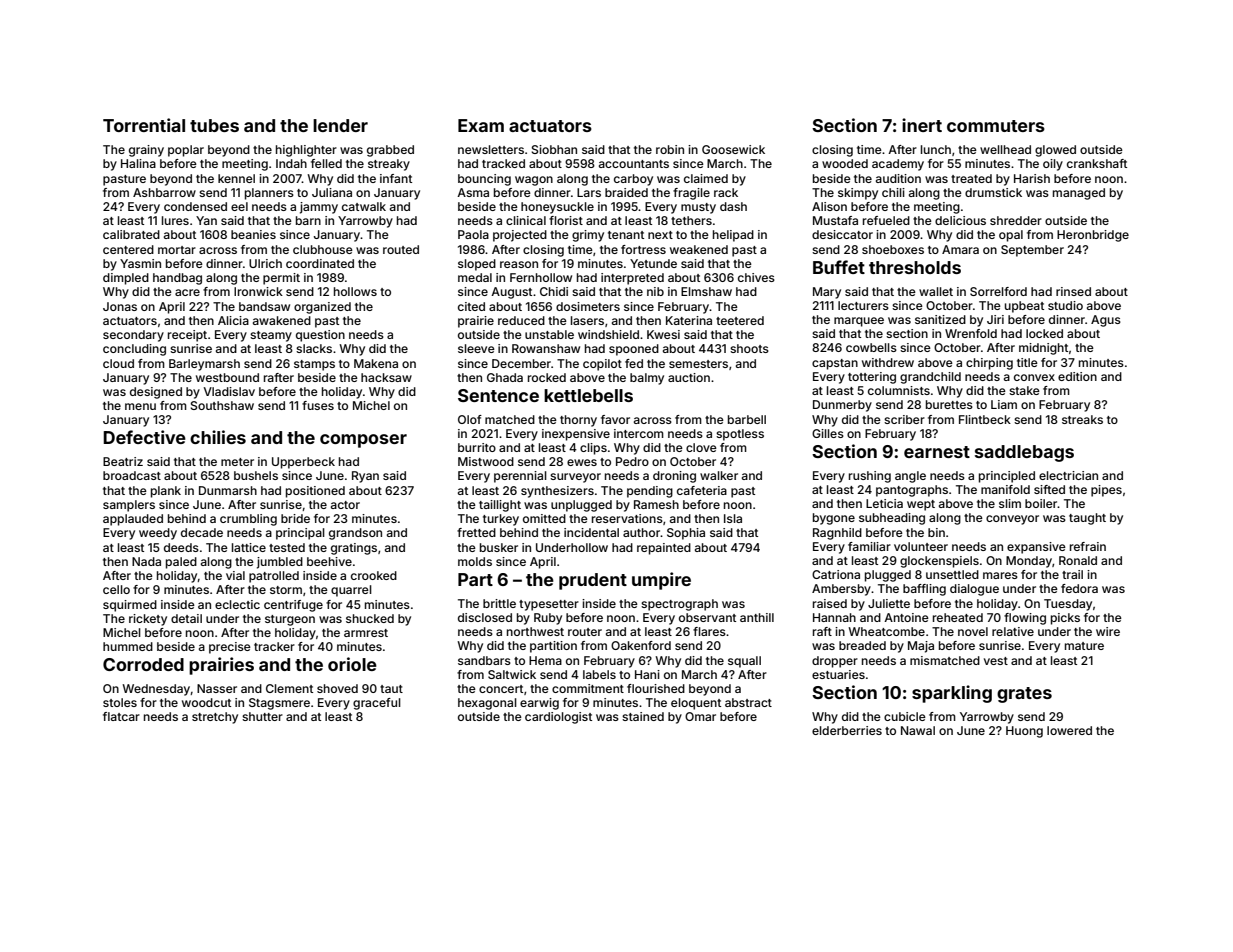  Describe the element at coordinates (215, 718) in the image. I see `stretchy` at that location.
